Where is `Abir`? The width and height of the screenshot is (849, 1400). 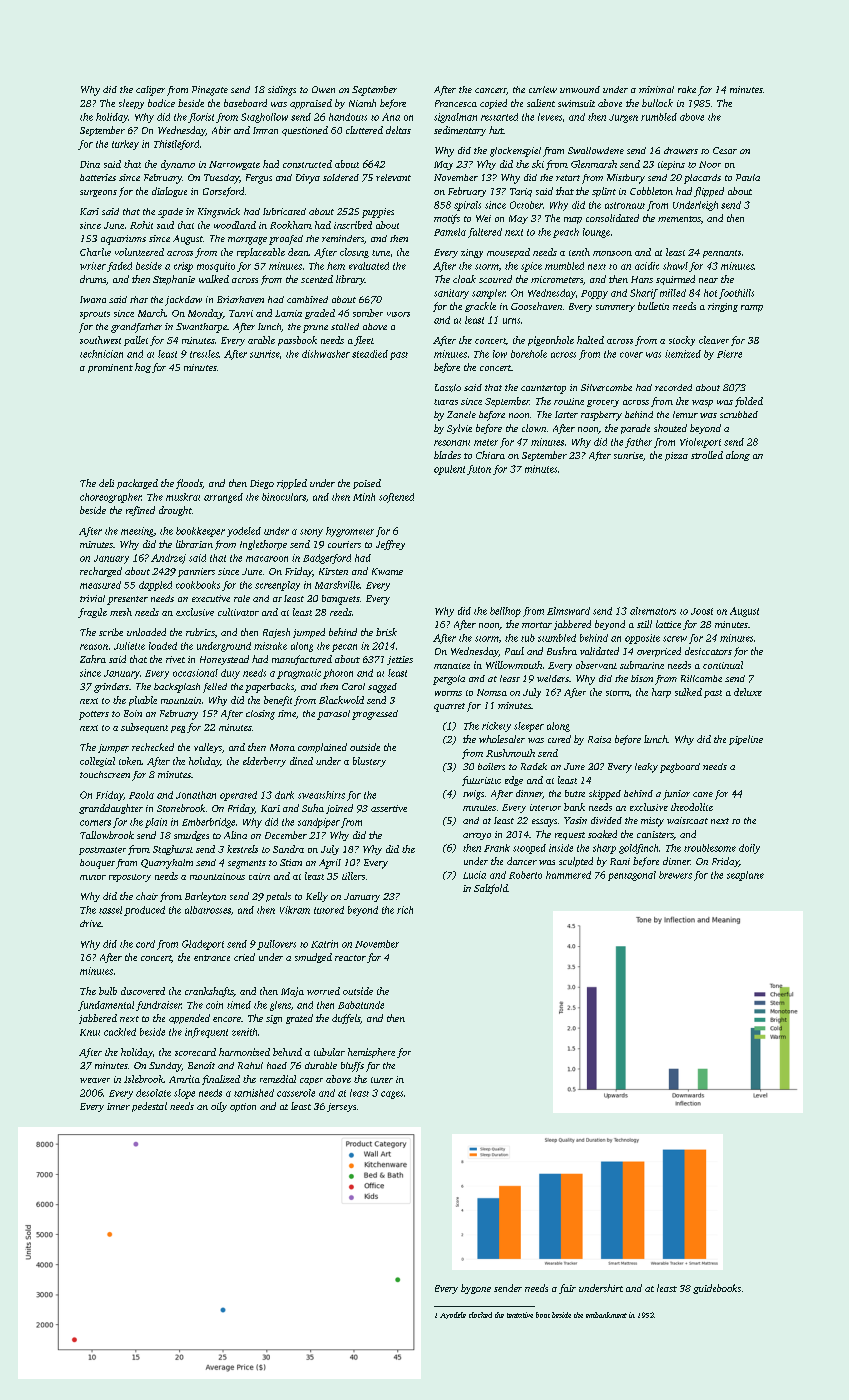
Abir is located at coordinates (221, 130).
